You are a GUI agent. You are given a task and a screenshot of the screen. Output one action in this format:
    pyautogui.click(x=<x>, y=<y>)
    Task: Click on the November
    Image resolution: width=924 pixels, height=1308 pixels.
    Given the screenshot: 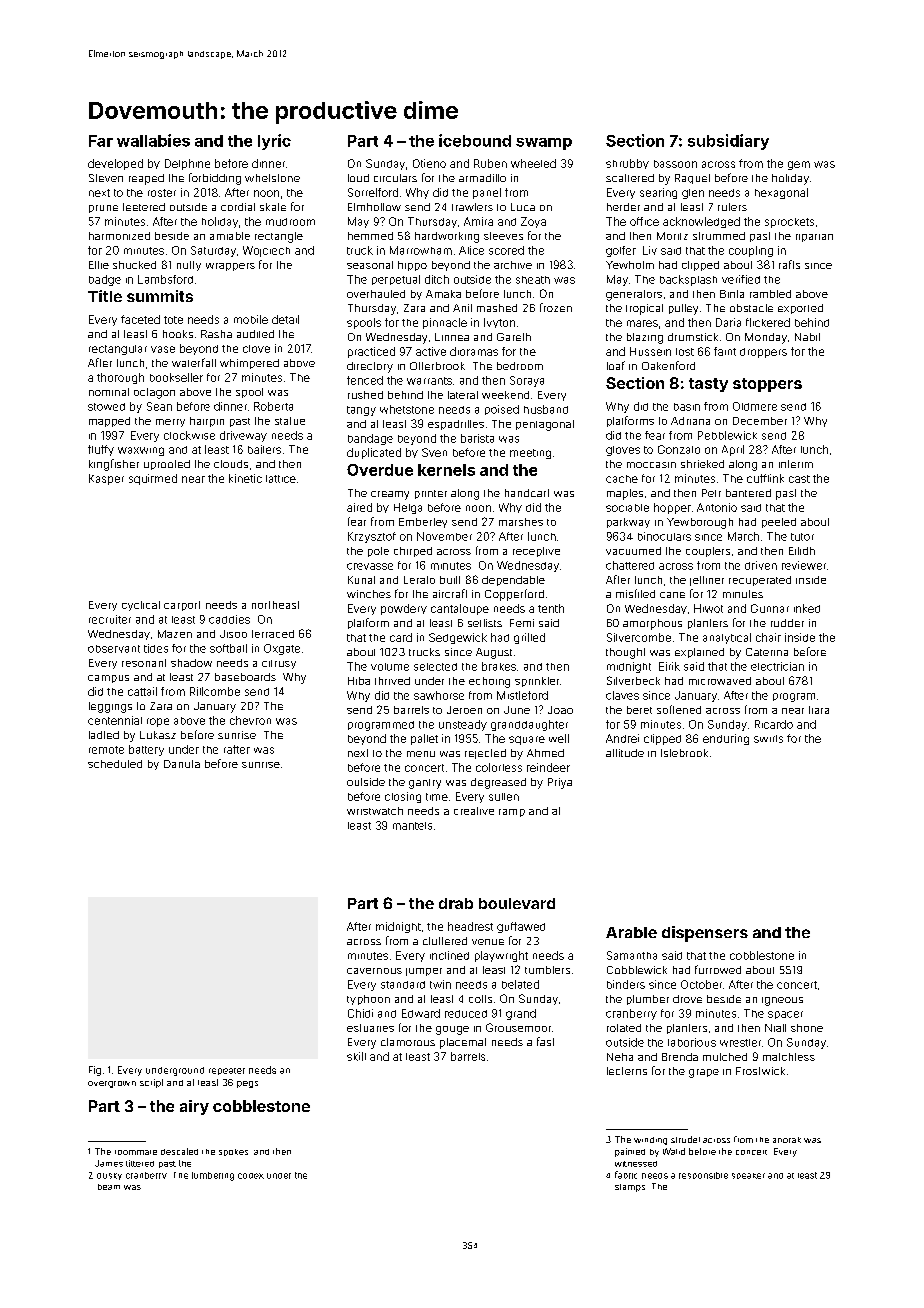 What is the action you would take?
    pyautogui.click(x=444, y=536)
